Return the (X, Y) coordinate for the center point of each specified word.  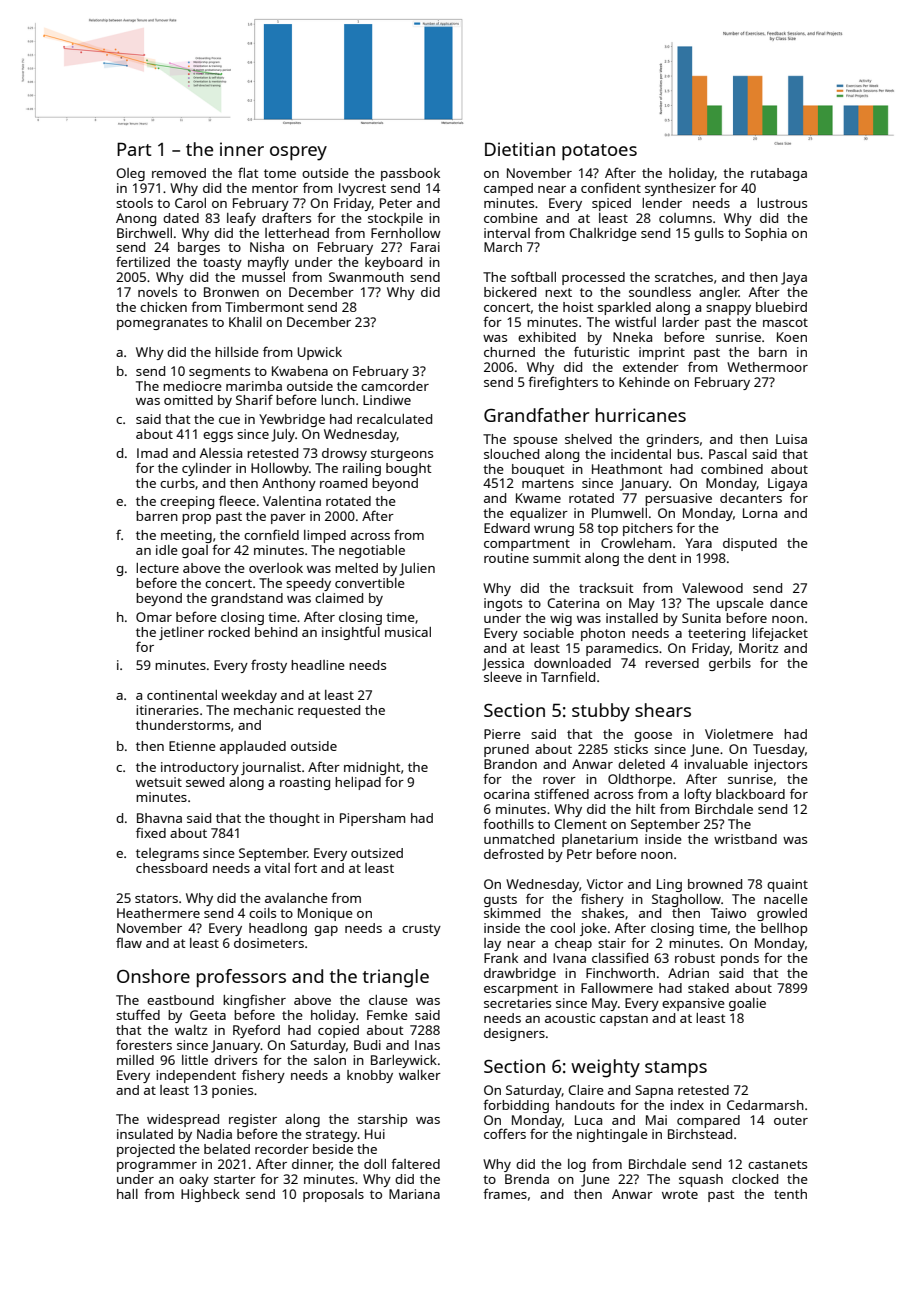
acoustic (570, 1018)
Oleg (130, 174)
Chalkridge (603, 234)
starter (235, 1179)
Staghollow (686, 900)
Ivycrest (362, 189)
